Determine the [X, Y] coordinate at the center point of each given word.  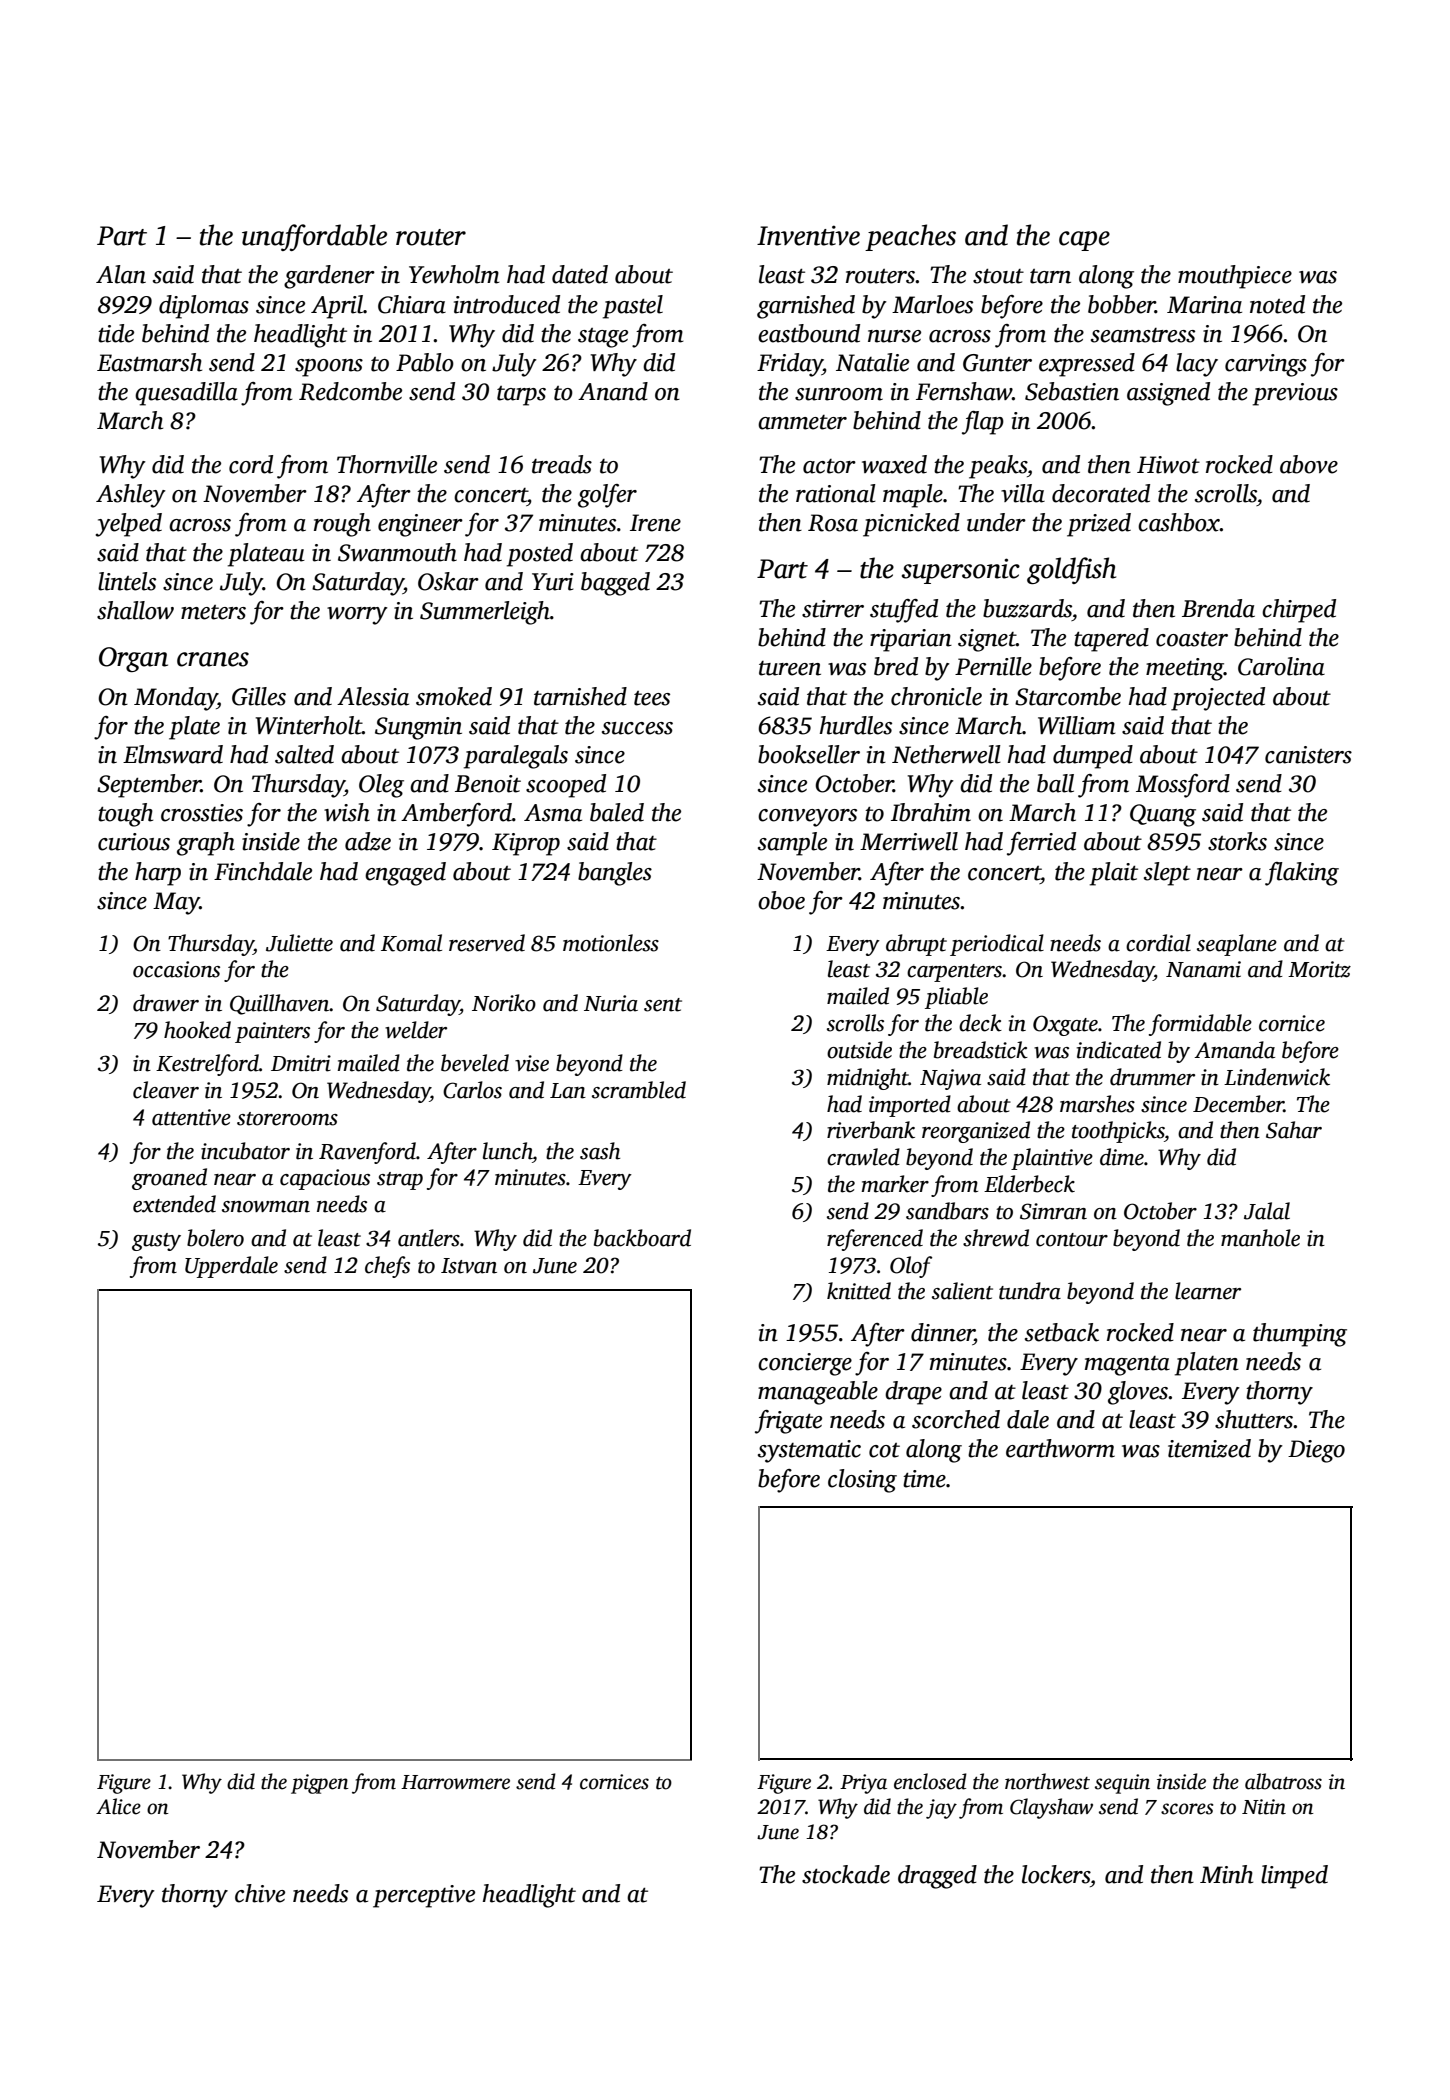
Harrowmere [455, 1782]
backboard [642, 1238]
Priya [863, 1784]
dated [580, 274]
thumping [1300, 1335]
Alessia [373, 696]
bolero [215, 1238]
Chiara [412, 304]
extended [174, 1204]
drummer [1152, 1077]
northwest [1047, 1781]
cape [1084, 241]
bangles [615, 874]
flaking [1302, 874]
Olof [911, 1267]
